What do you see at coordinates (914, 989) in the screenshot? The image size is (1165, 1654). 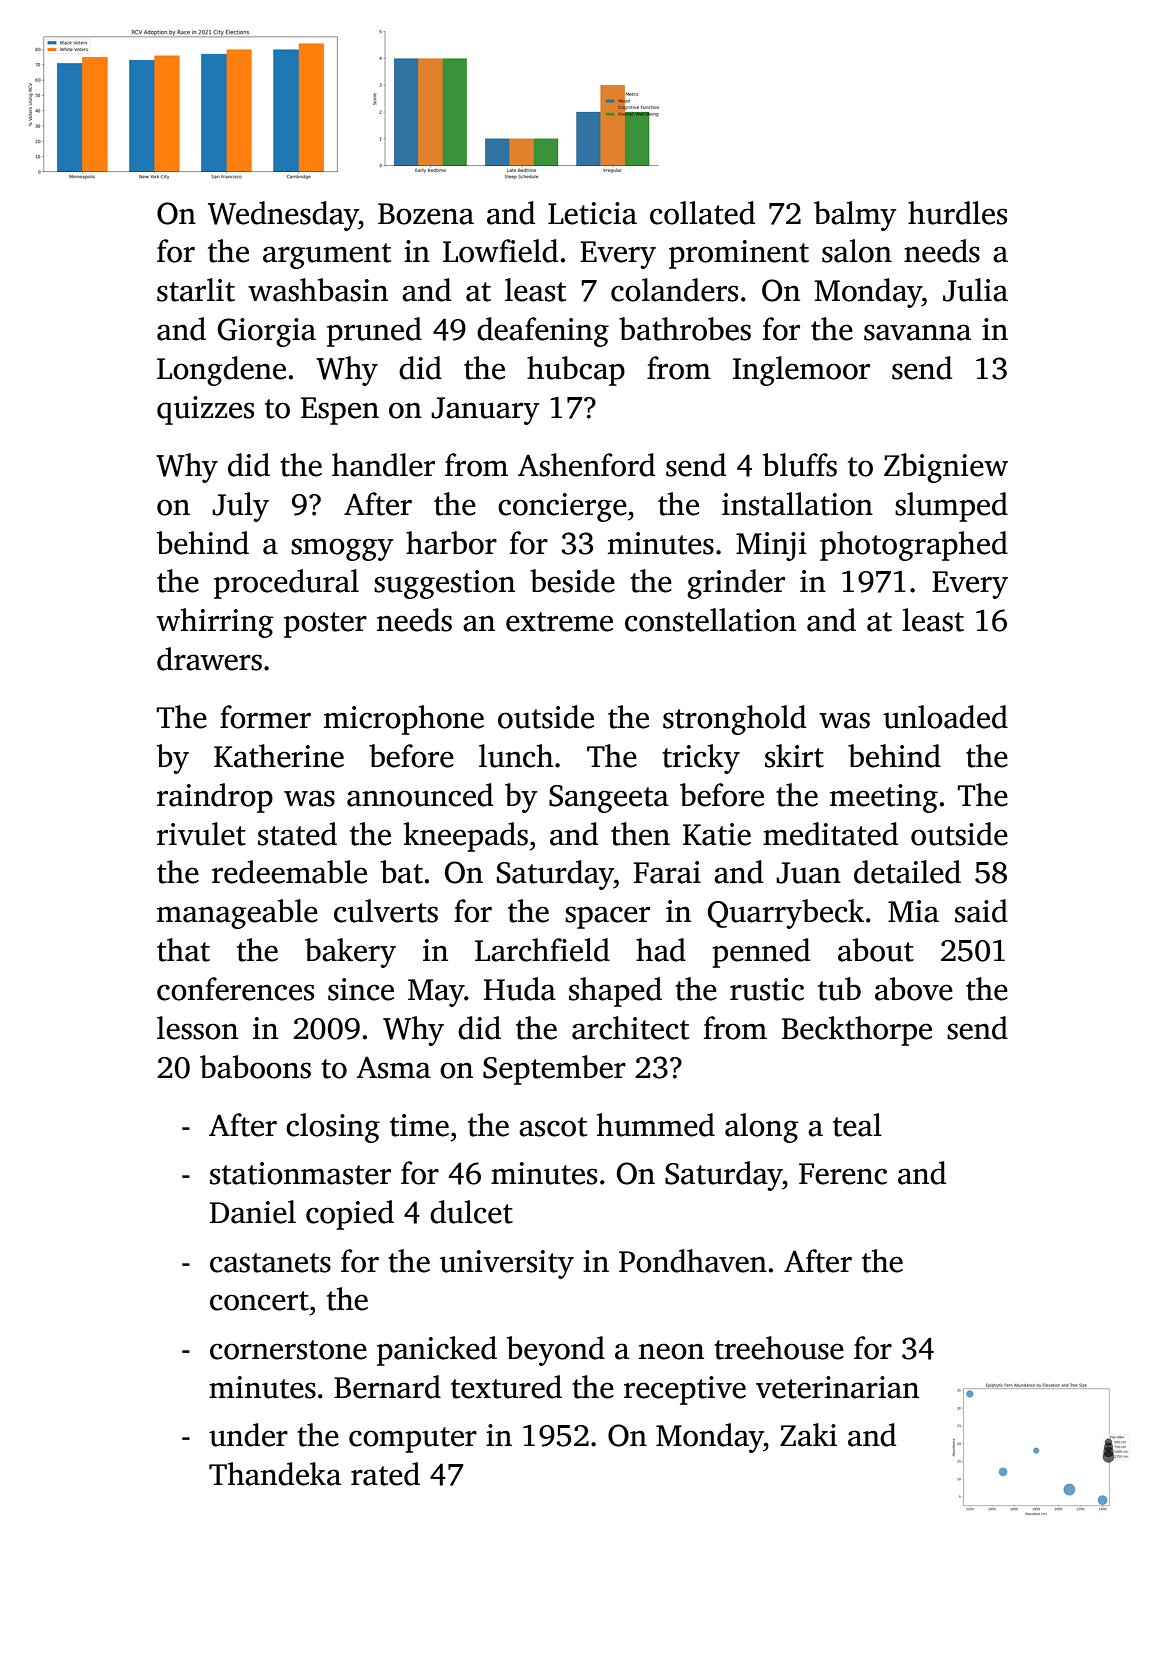 I see `above` at bounding box center [914, 989].
